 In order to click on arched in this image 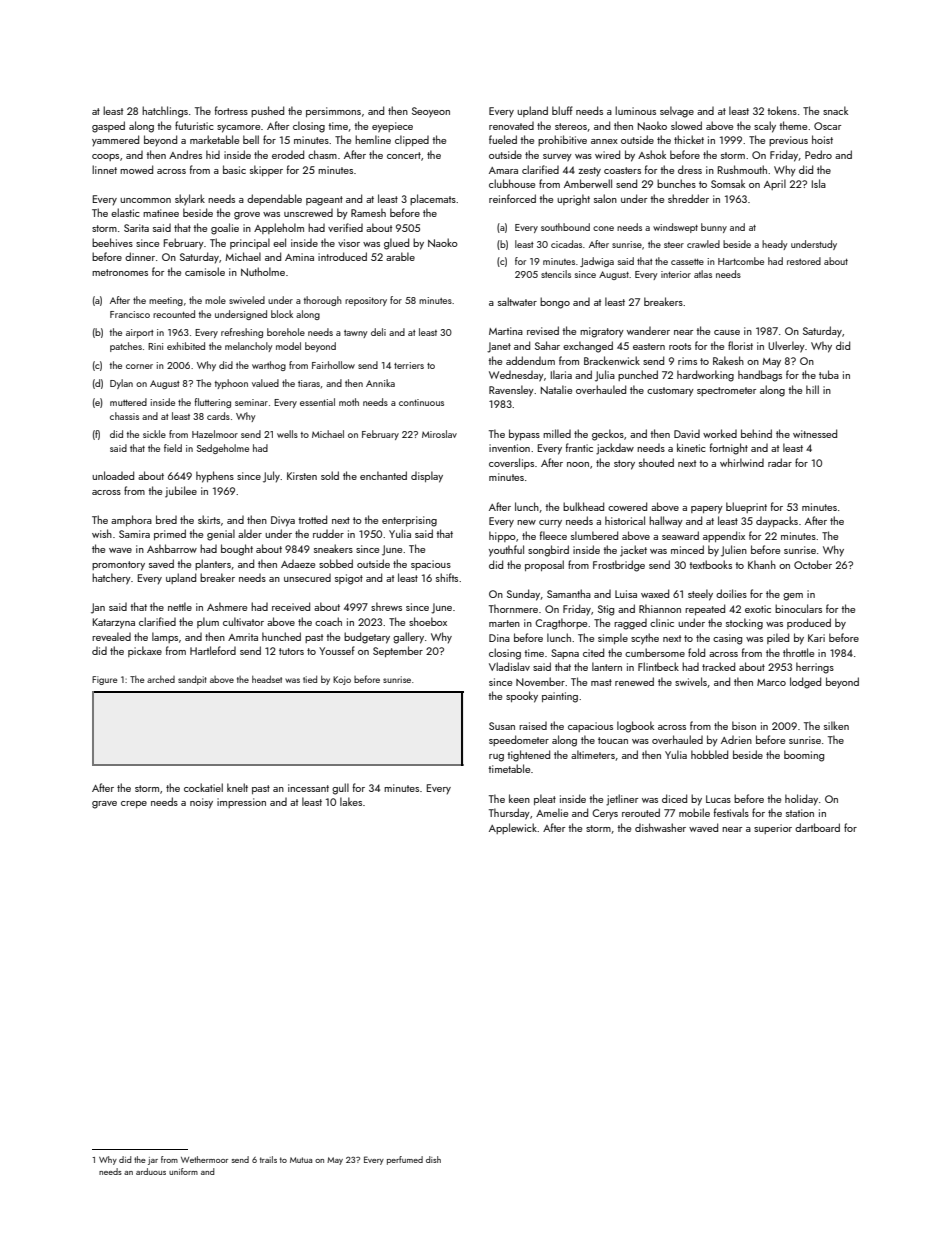, I will do `click(161, 679)`.
